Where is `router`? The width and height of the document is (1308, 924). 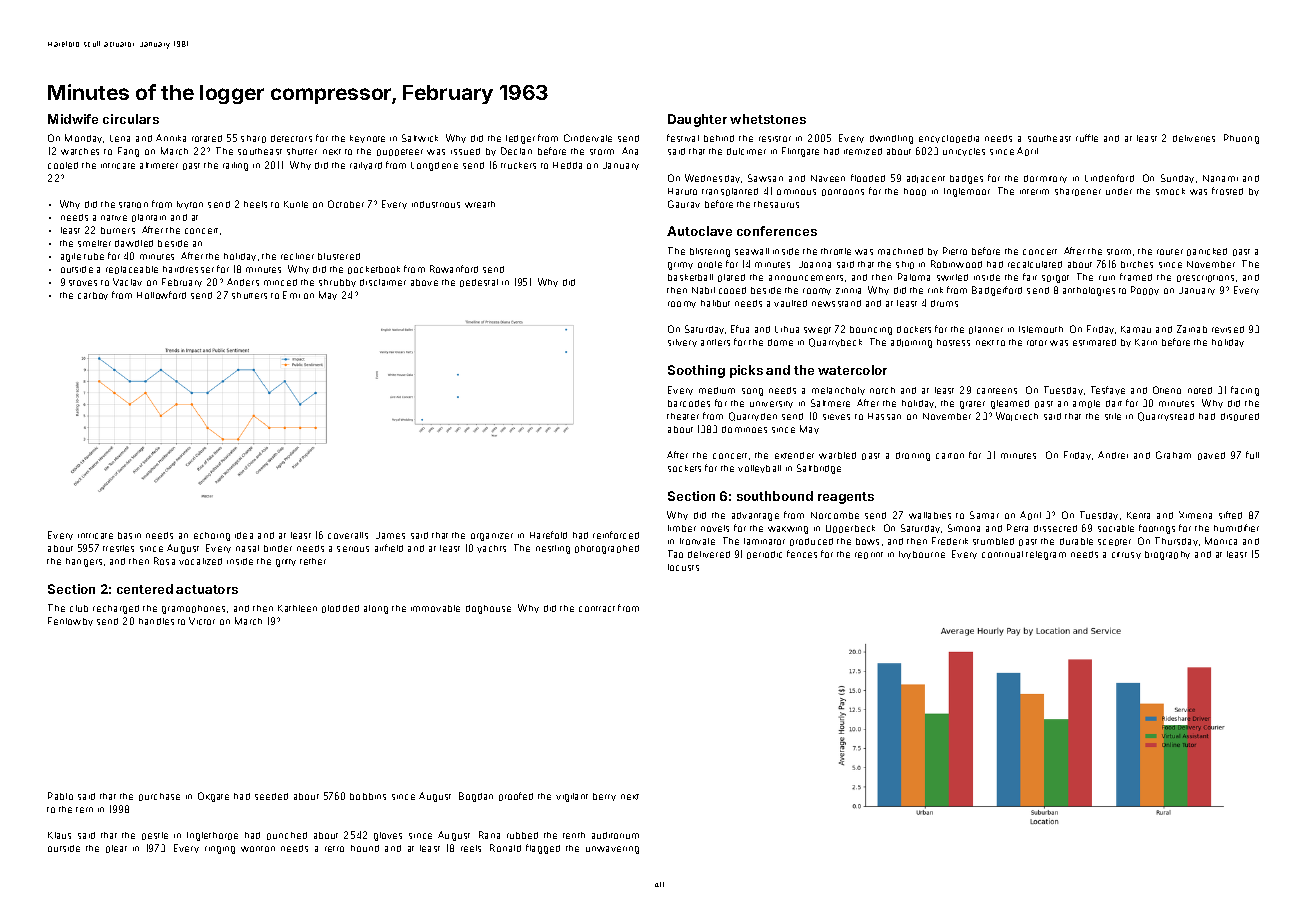 router is located at coordinates (1170, 252).
